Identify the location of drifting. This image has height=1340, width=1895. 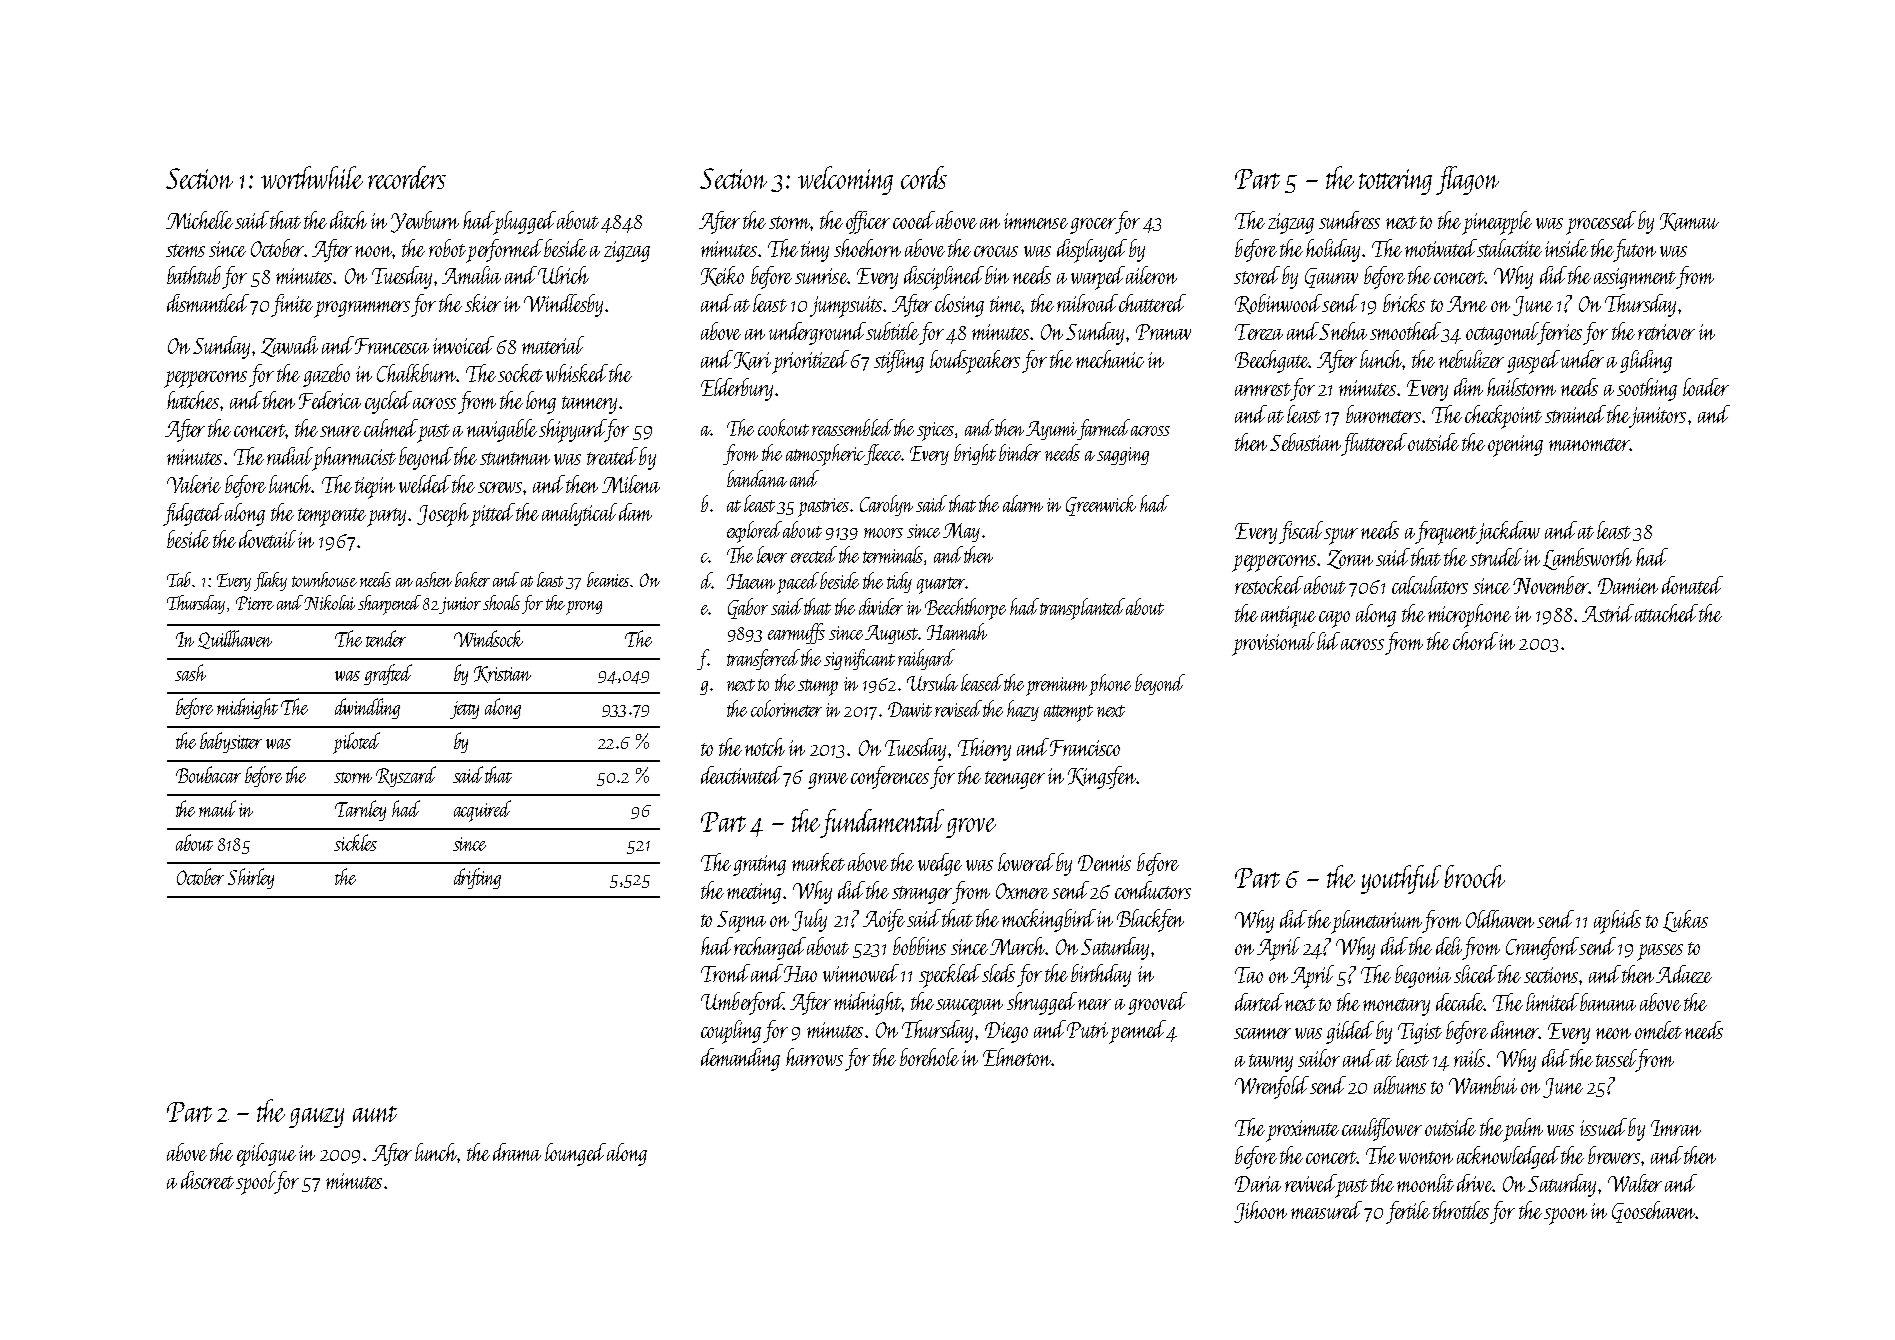
(477, 878).
